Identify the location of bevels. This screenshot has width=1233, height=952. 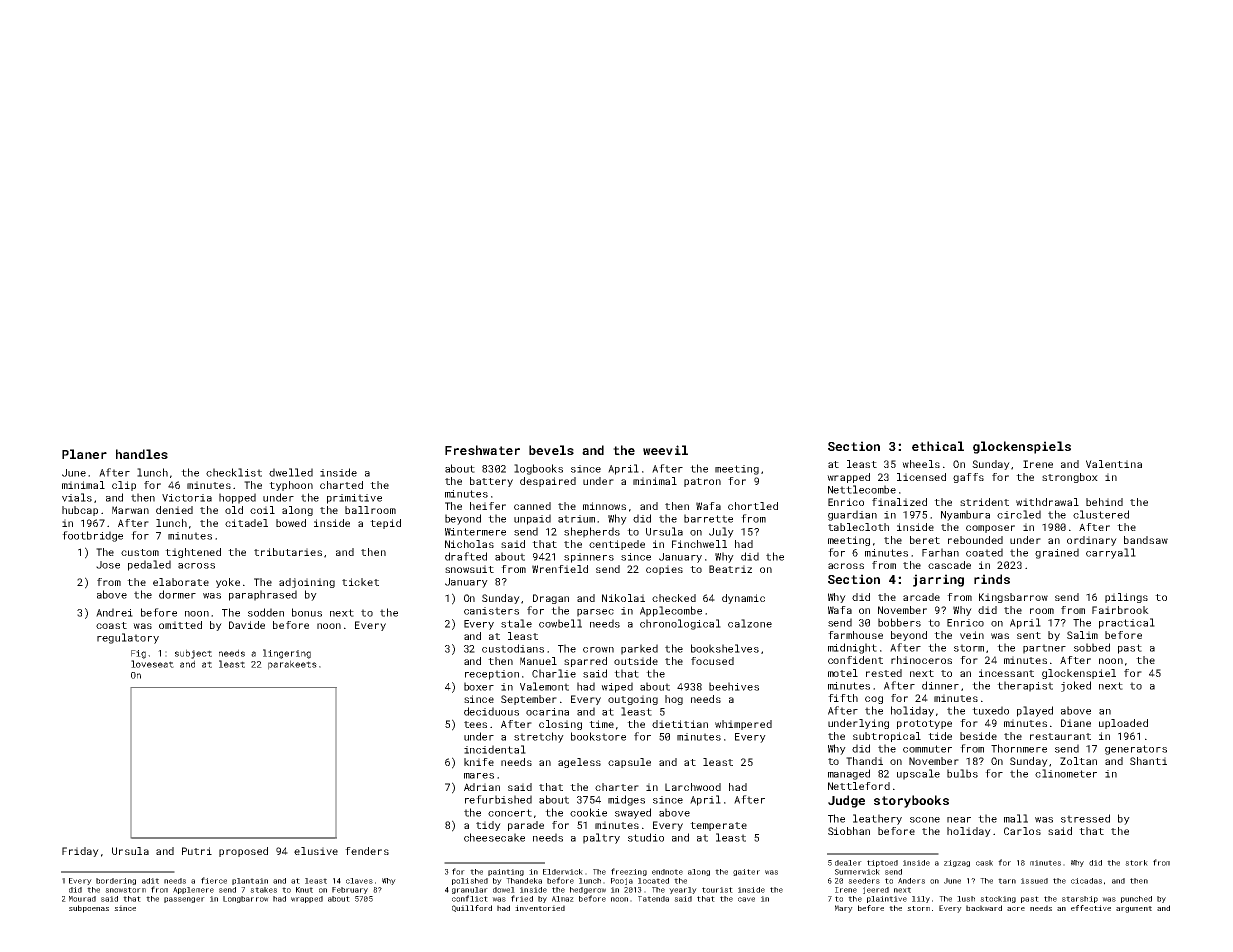
(551, 450).
